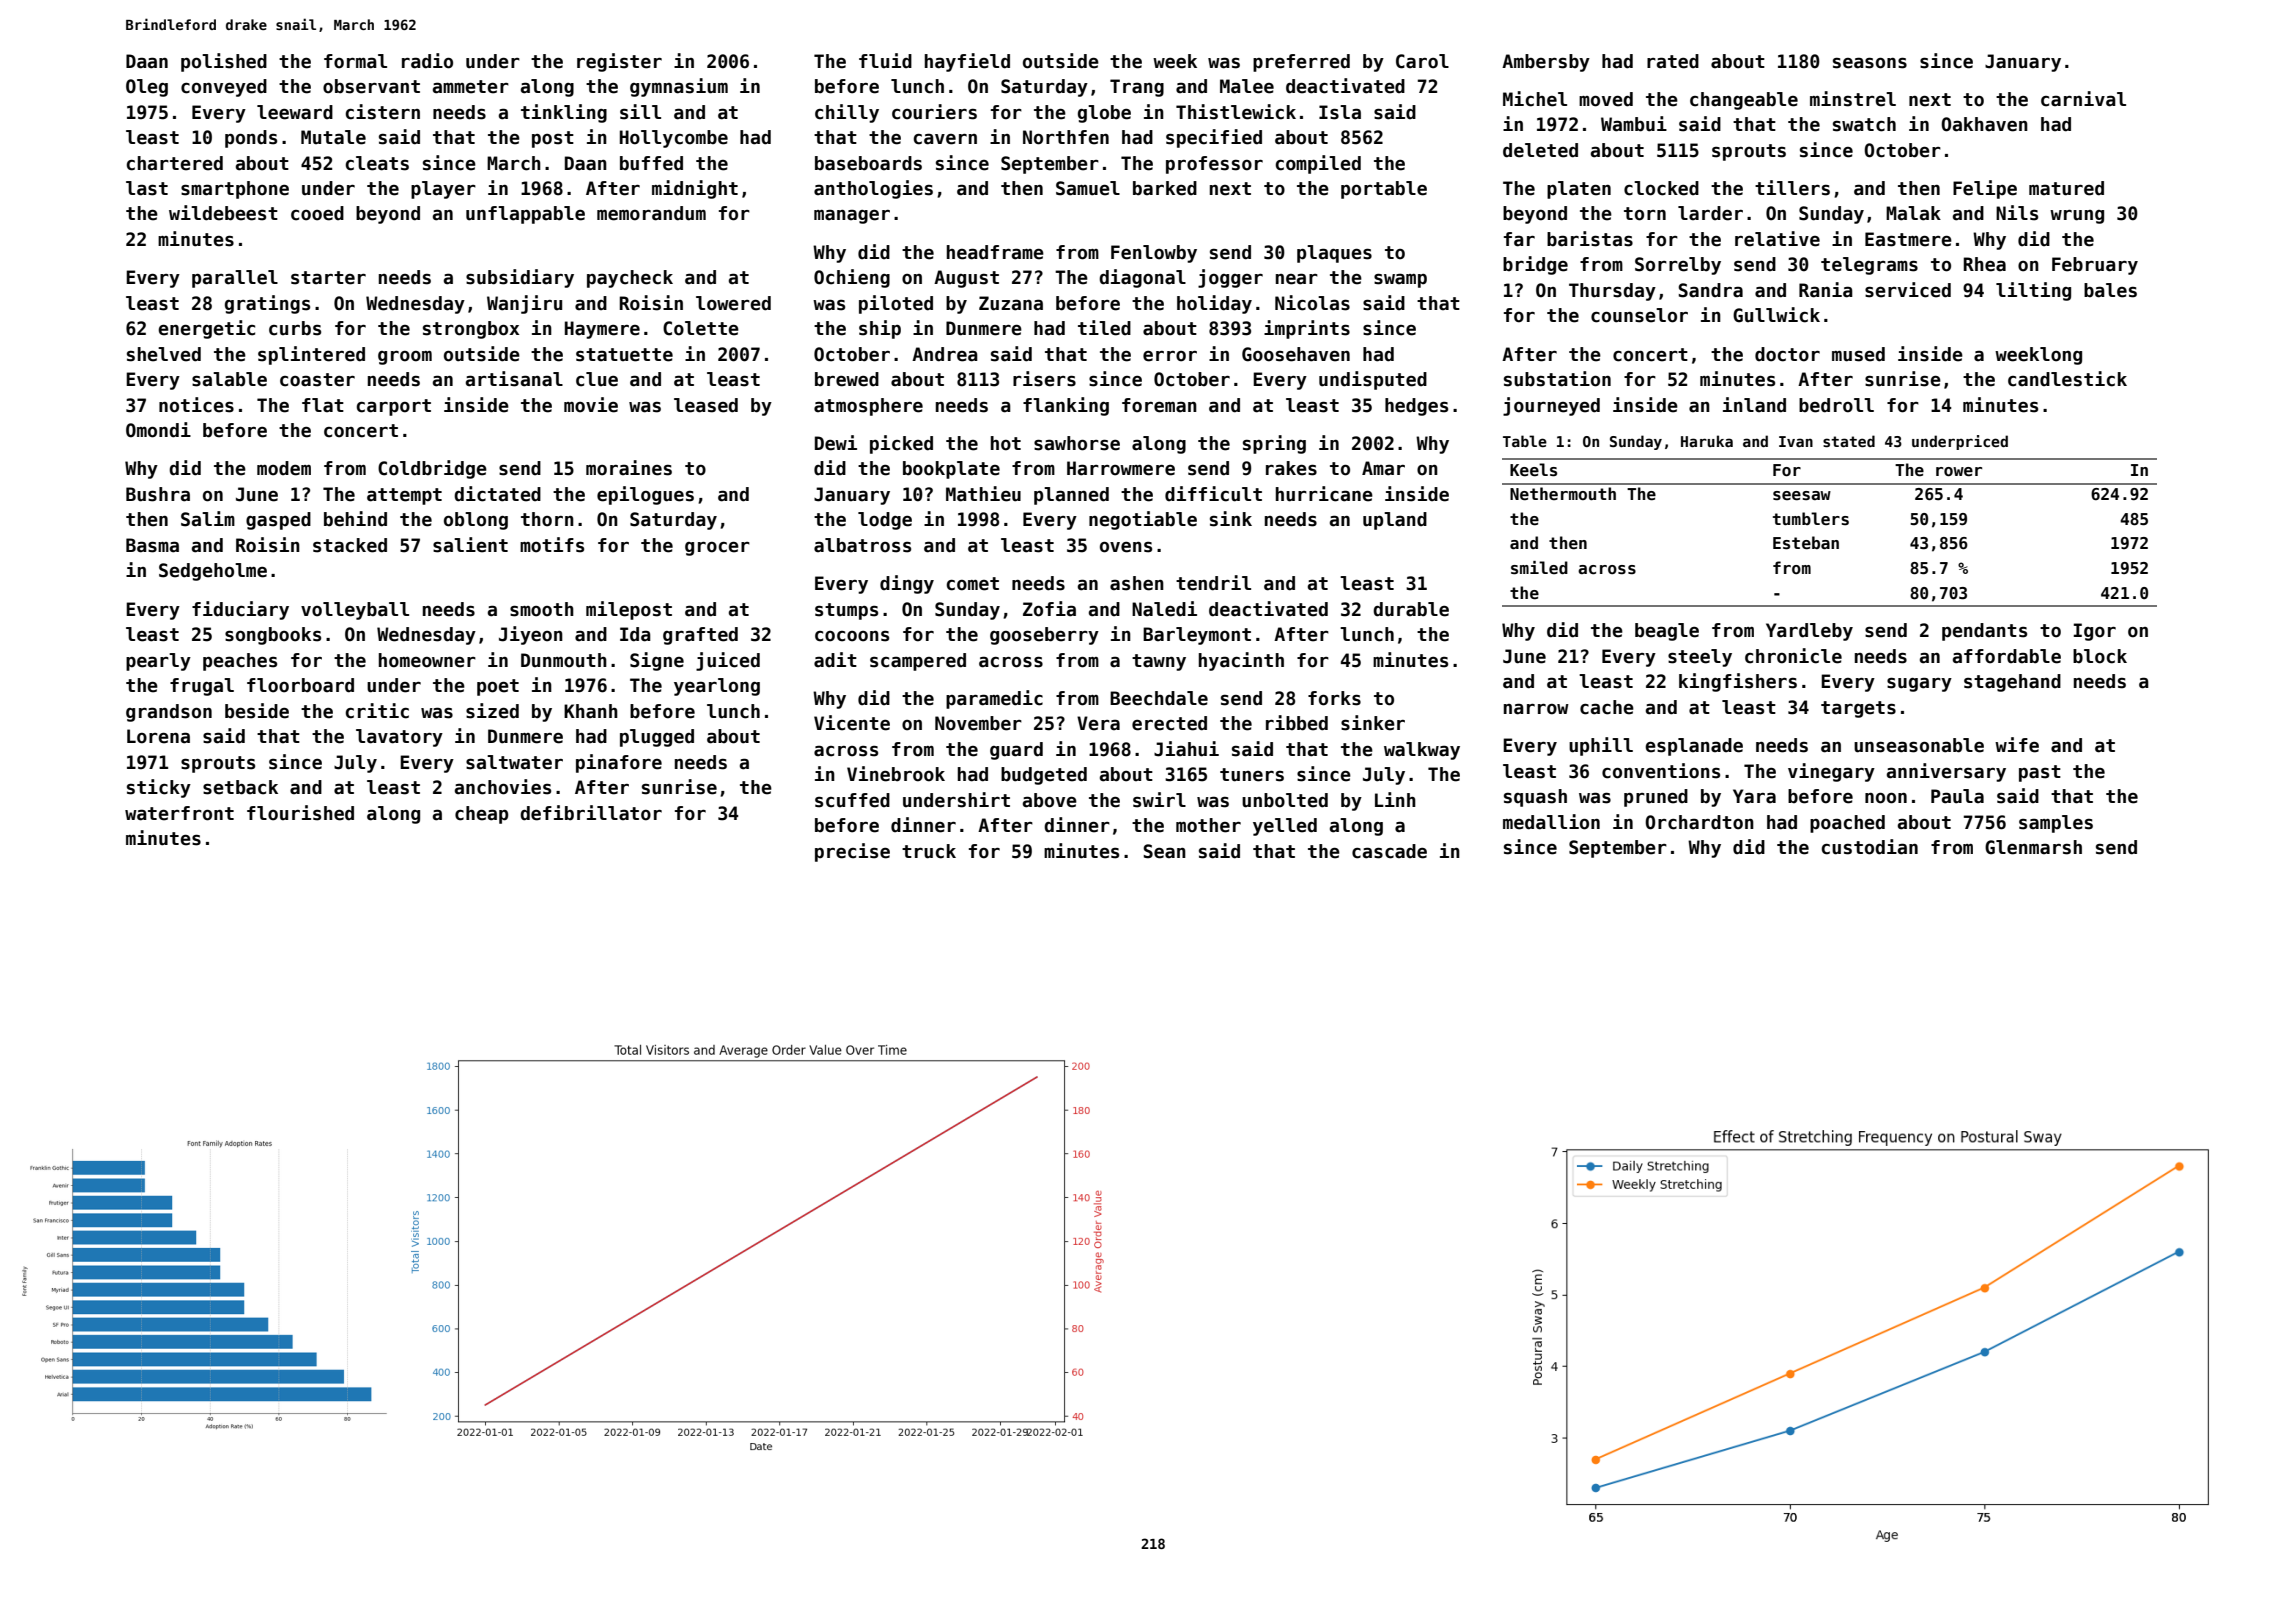 The image size is (2282, 1614). Describe the element at coordinates (1908, 290) in the screenshot. I see `serviced` at that location.
